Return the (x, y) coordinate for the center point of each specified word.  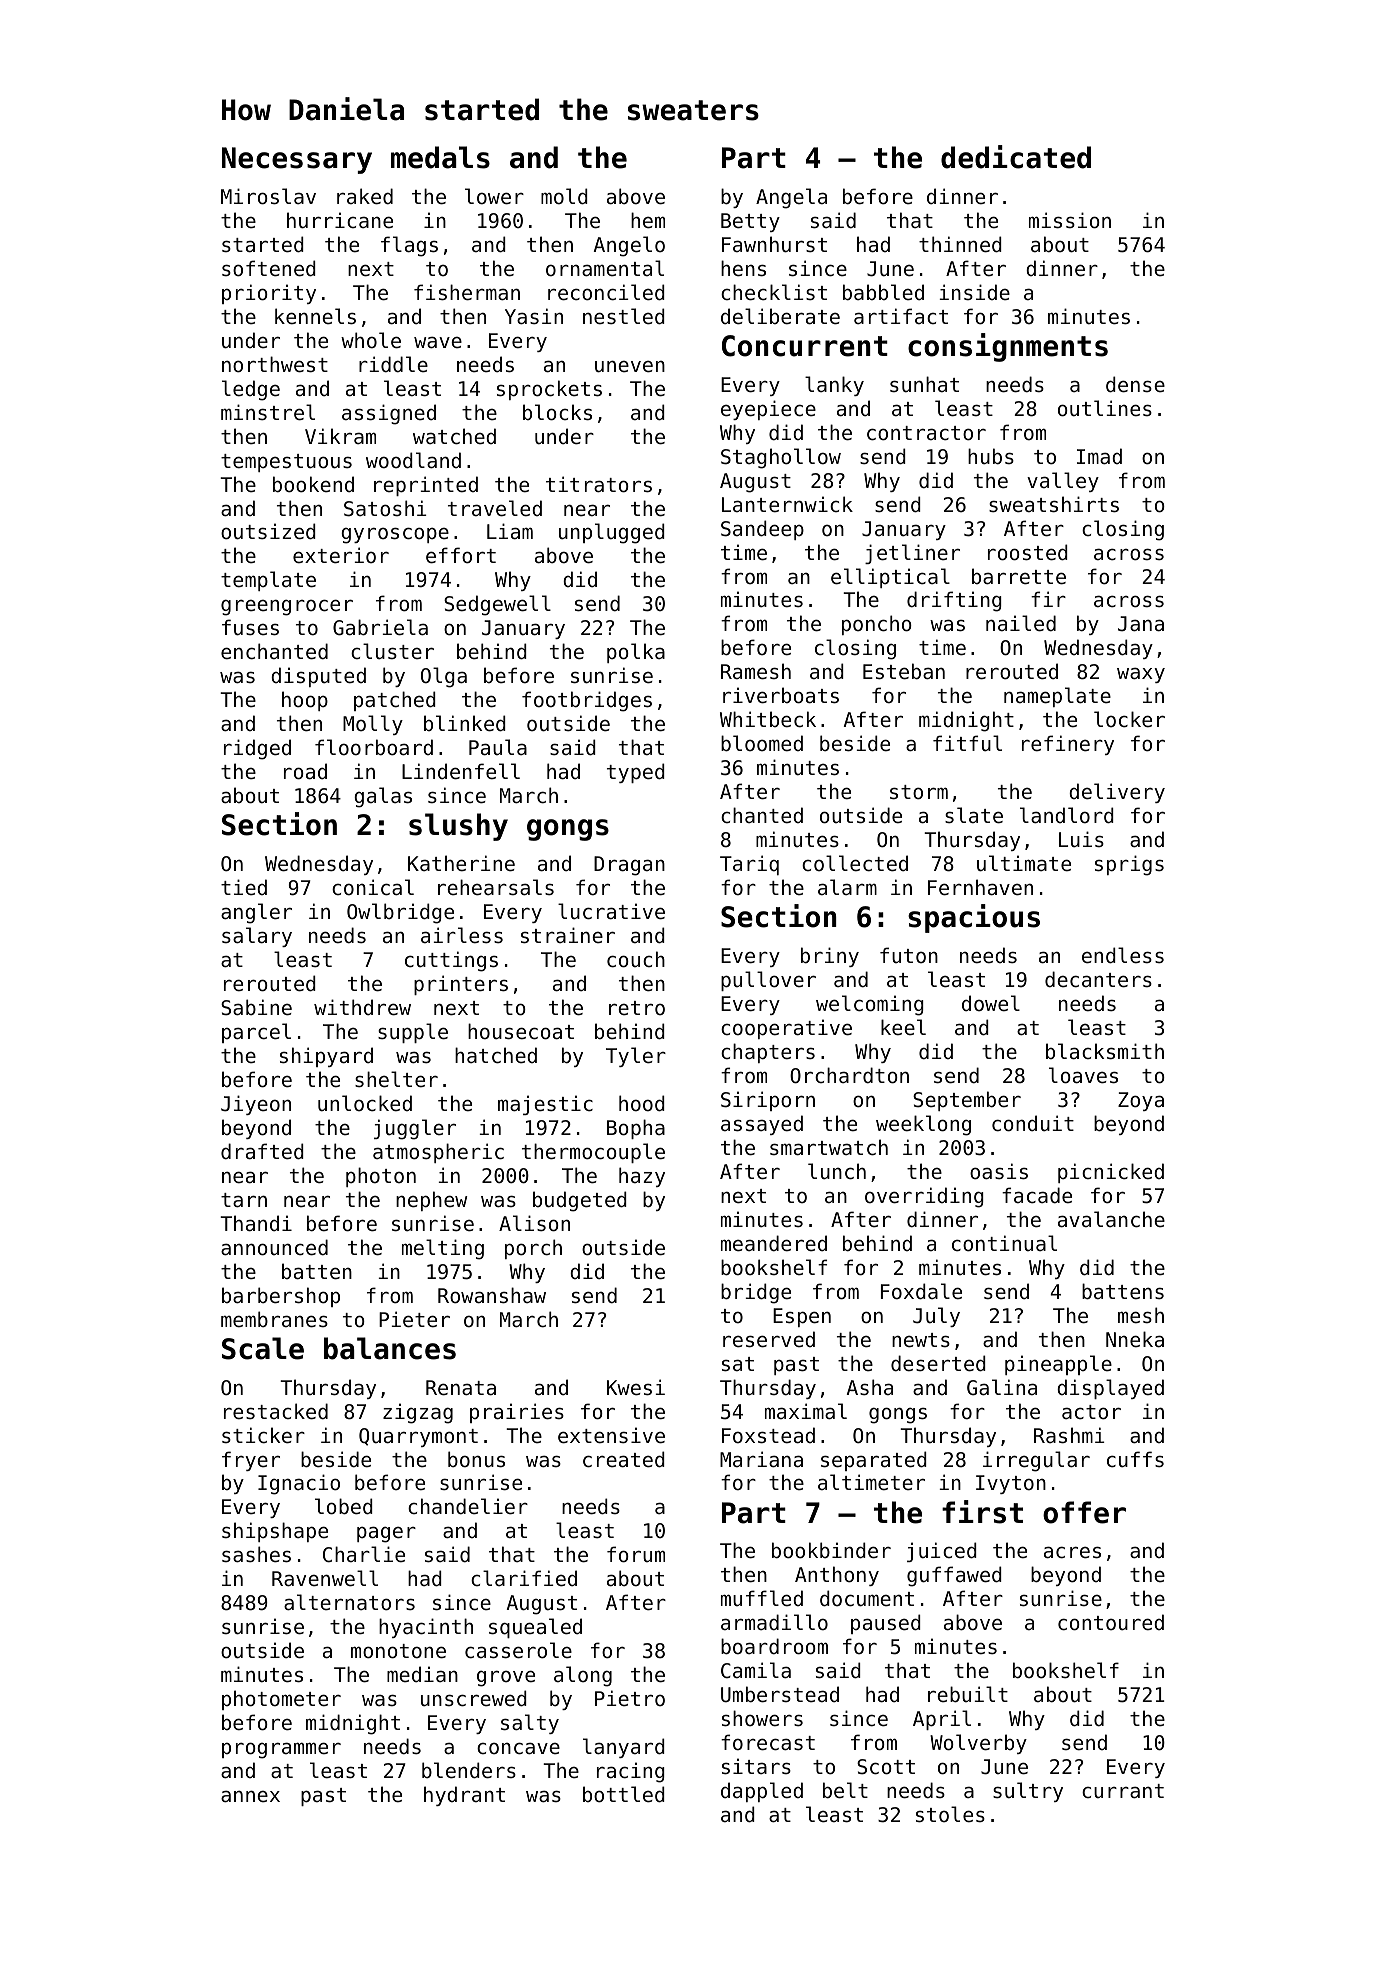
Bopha (636, 1129)
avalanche (1111, 1219)
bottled (624, 1794)
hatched (496, 1055)
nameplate (1057, 697)
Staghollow (781, 458)
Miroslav (268, 196)
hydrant (464, 1796)
